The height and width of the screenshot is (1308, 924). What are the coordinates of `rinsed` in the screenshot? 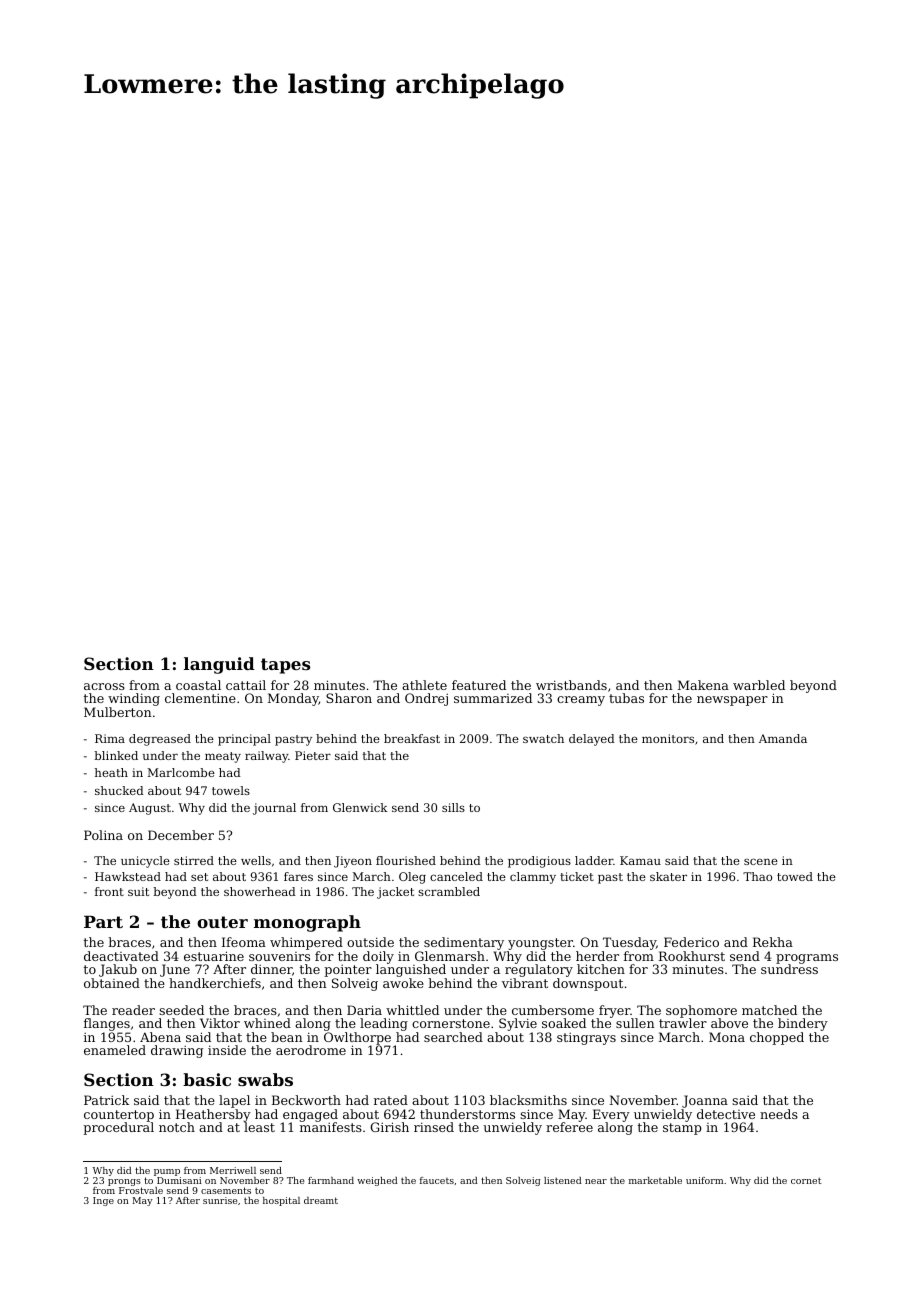 It's located at (434, 1127).
